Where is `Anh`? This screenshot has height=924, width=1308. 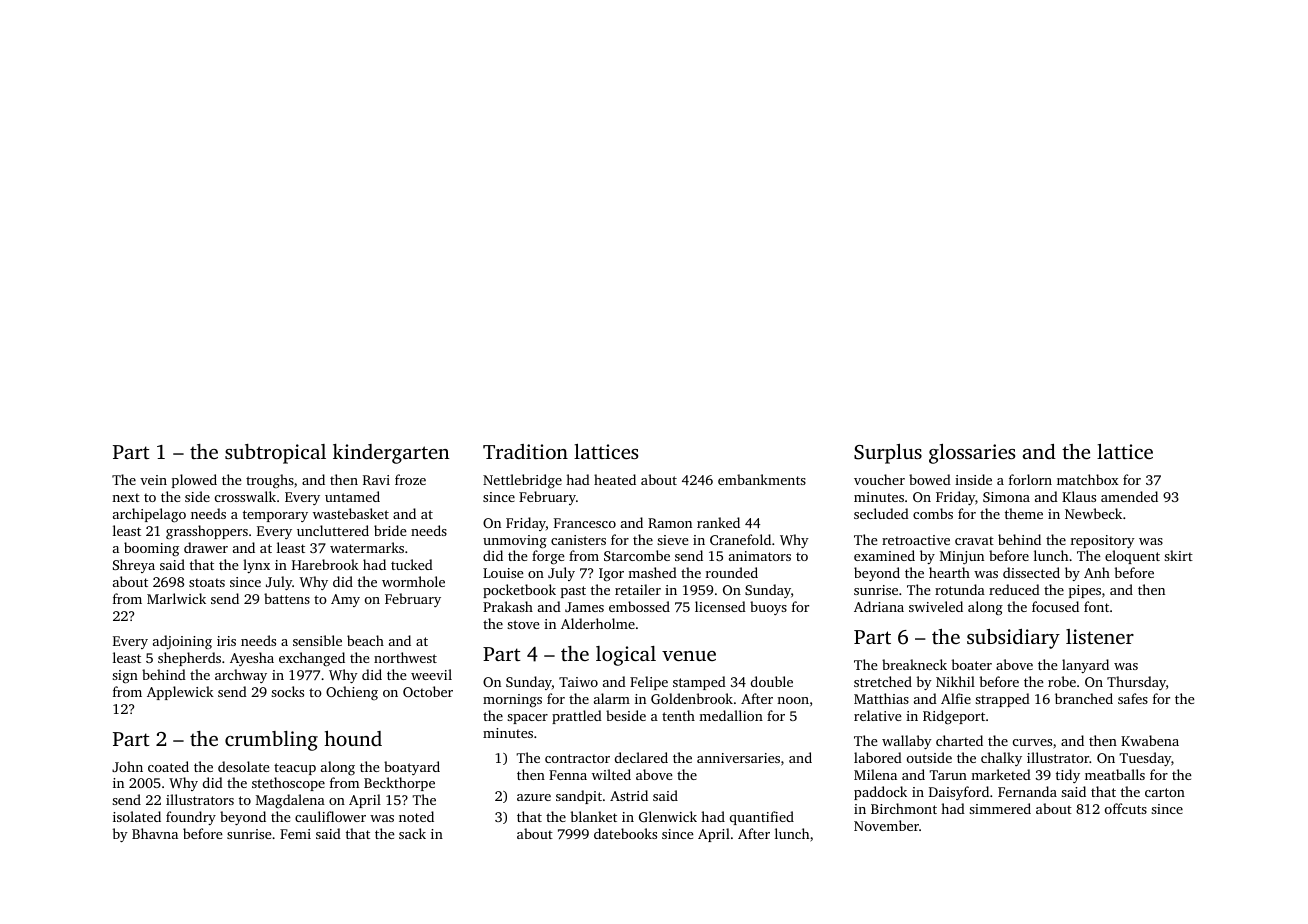
Anh is located at coordinates (1097, 572).
